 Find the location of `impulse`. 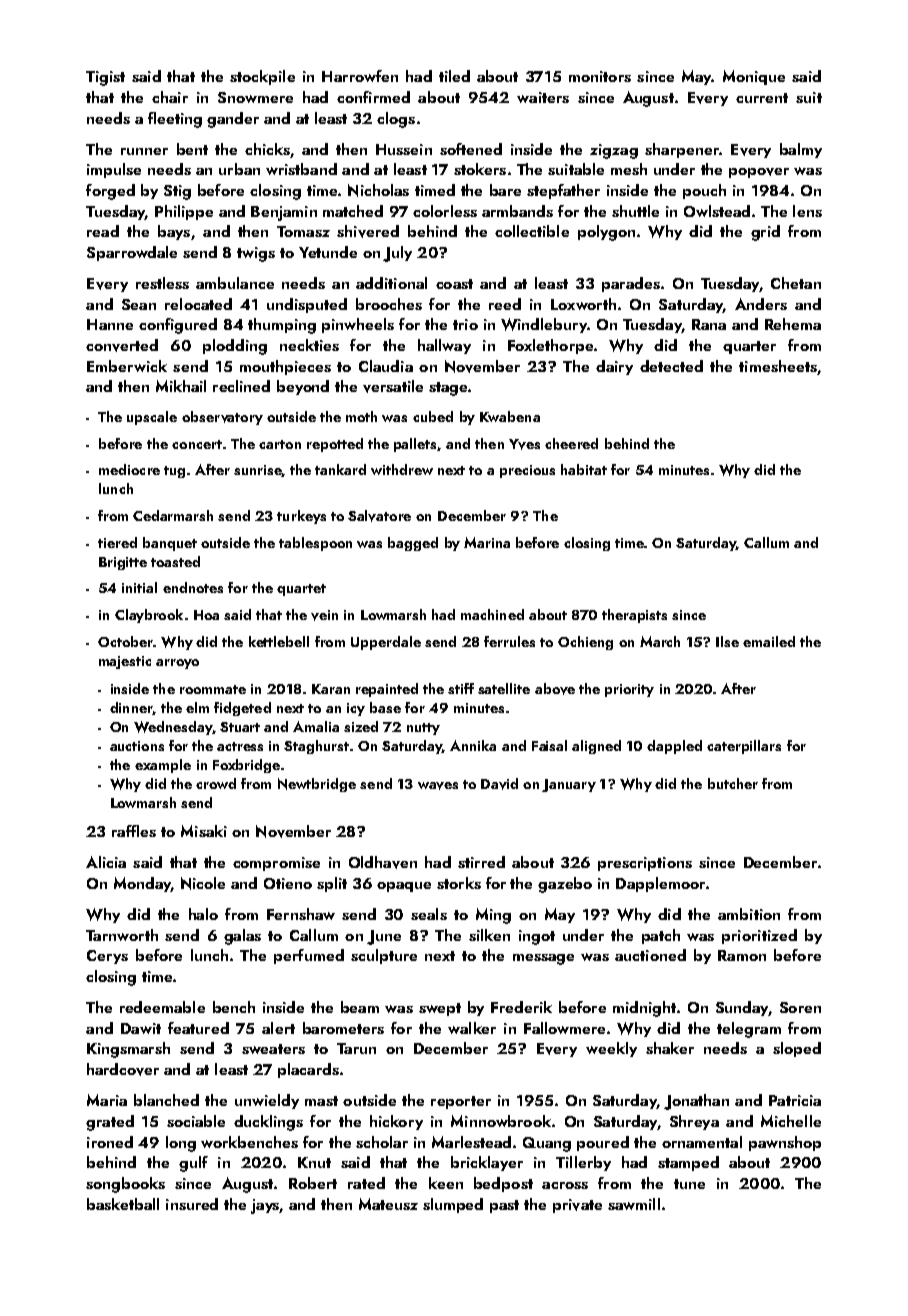

impulse is located at coordinates (114, 170).
